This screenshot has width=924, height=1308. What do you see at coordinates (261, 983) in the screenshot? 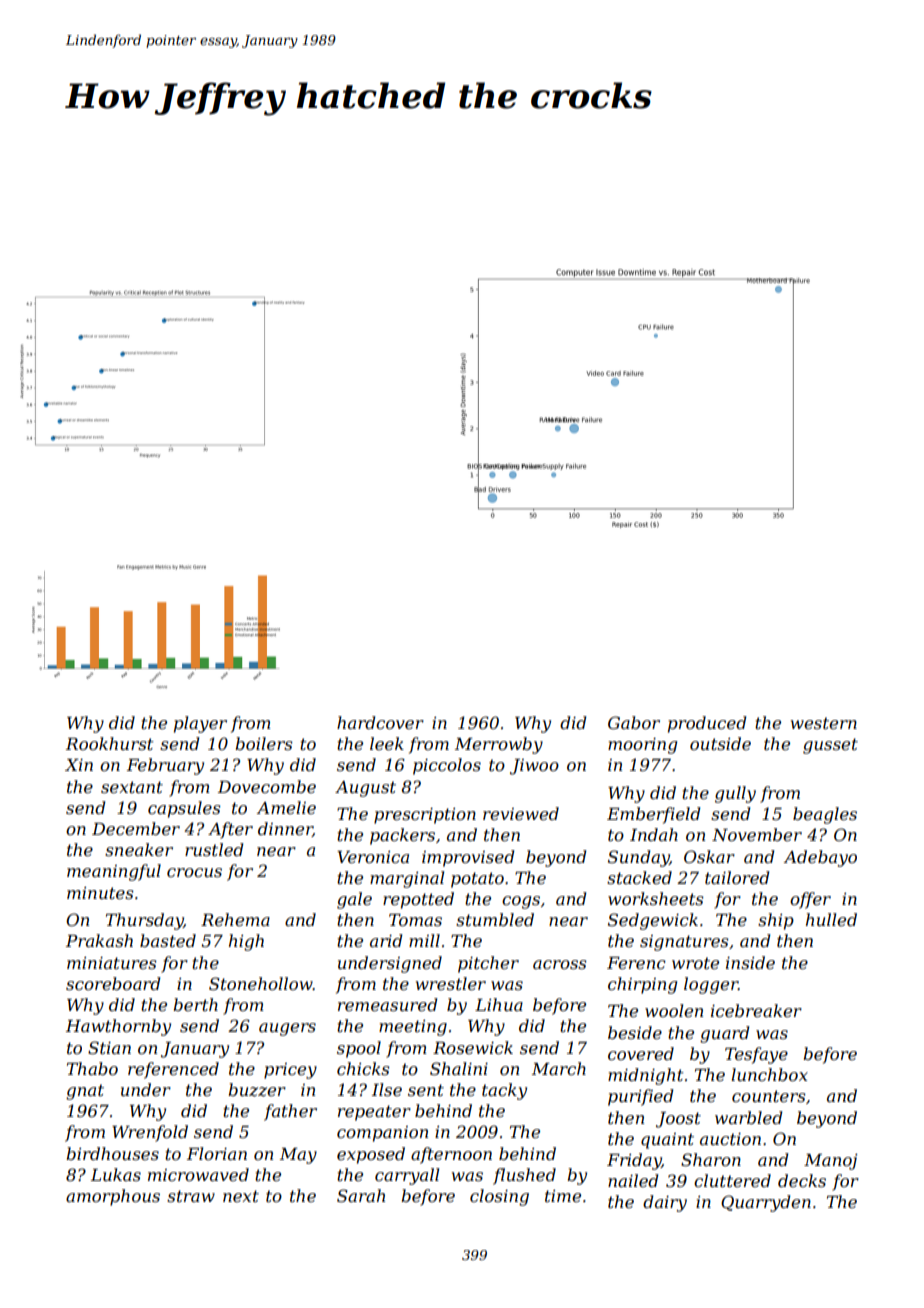
I see `Stonehollow` at bounding box center [261, 983].
